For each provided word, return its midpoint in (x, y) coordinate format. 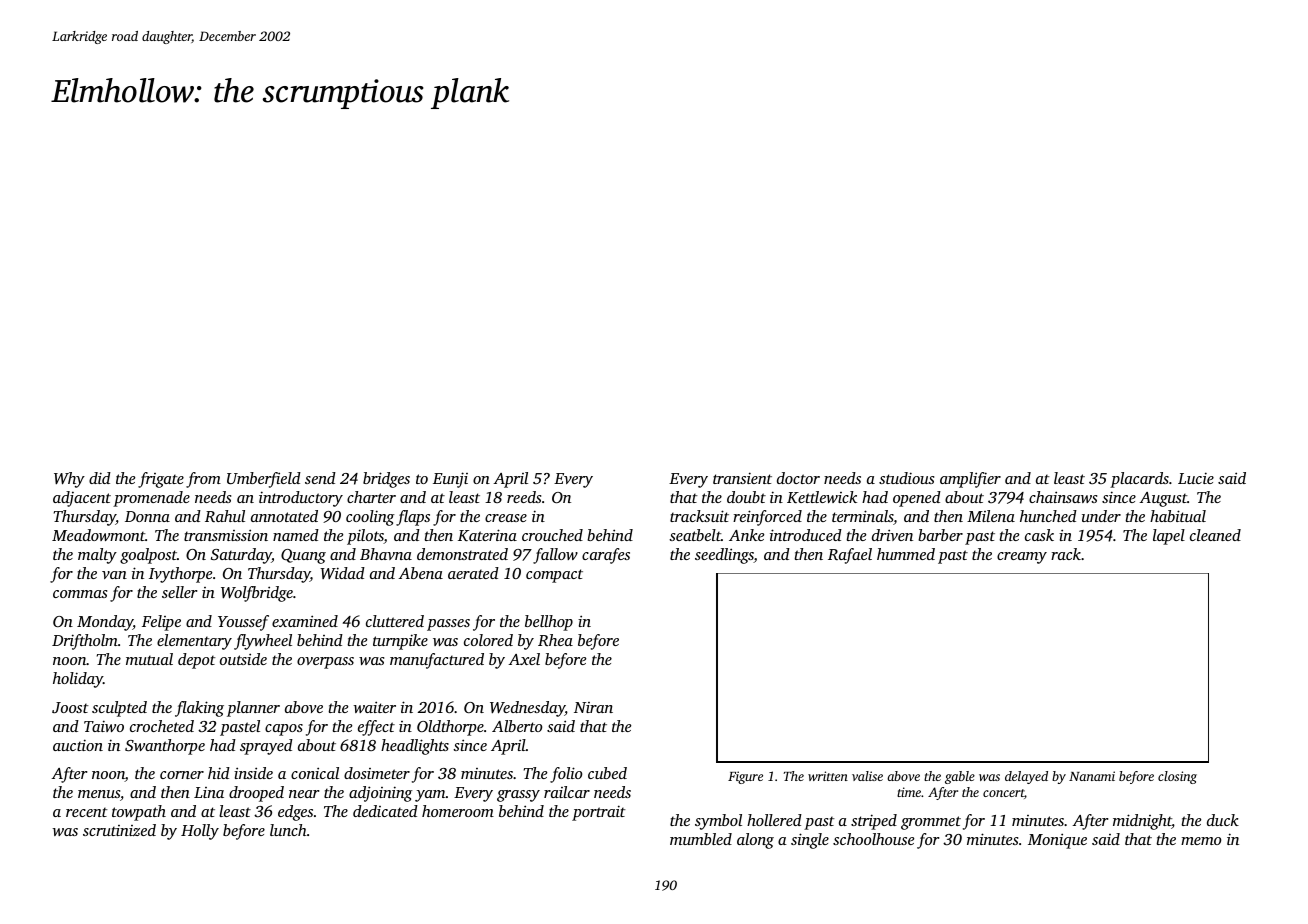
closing (1177, 777)
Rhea (555, 640)
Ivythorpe (180, 575)
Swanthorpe (165, 747)
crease (506, 518)
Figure (745, 777)
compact (554, 576)
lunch (288, 830)
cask (1039, 535)
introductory (301, 499)
